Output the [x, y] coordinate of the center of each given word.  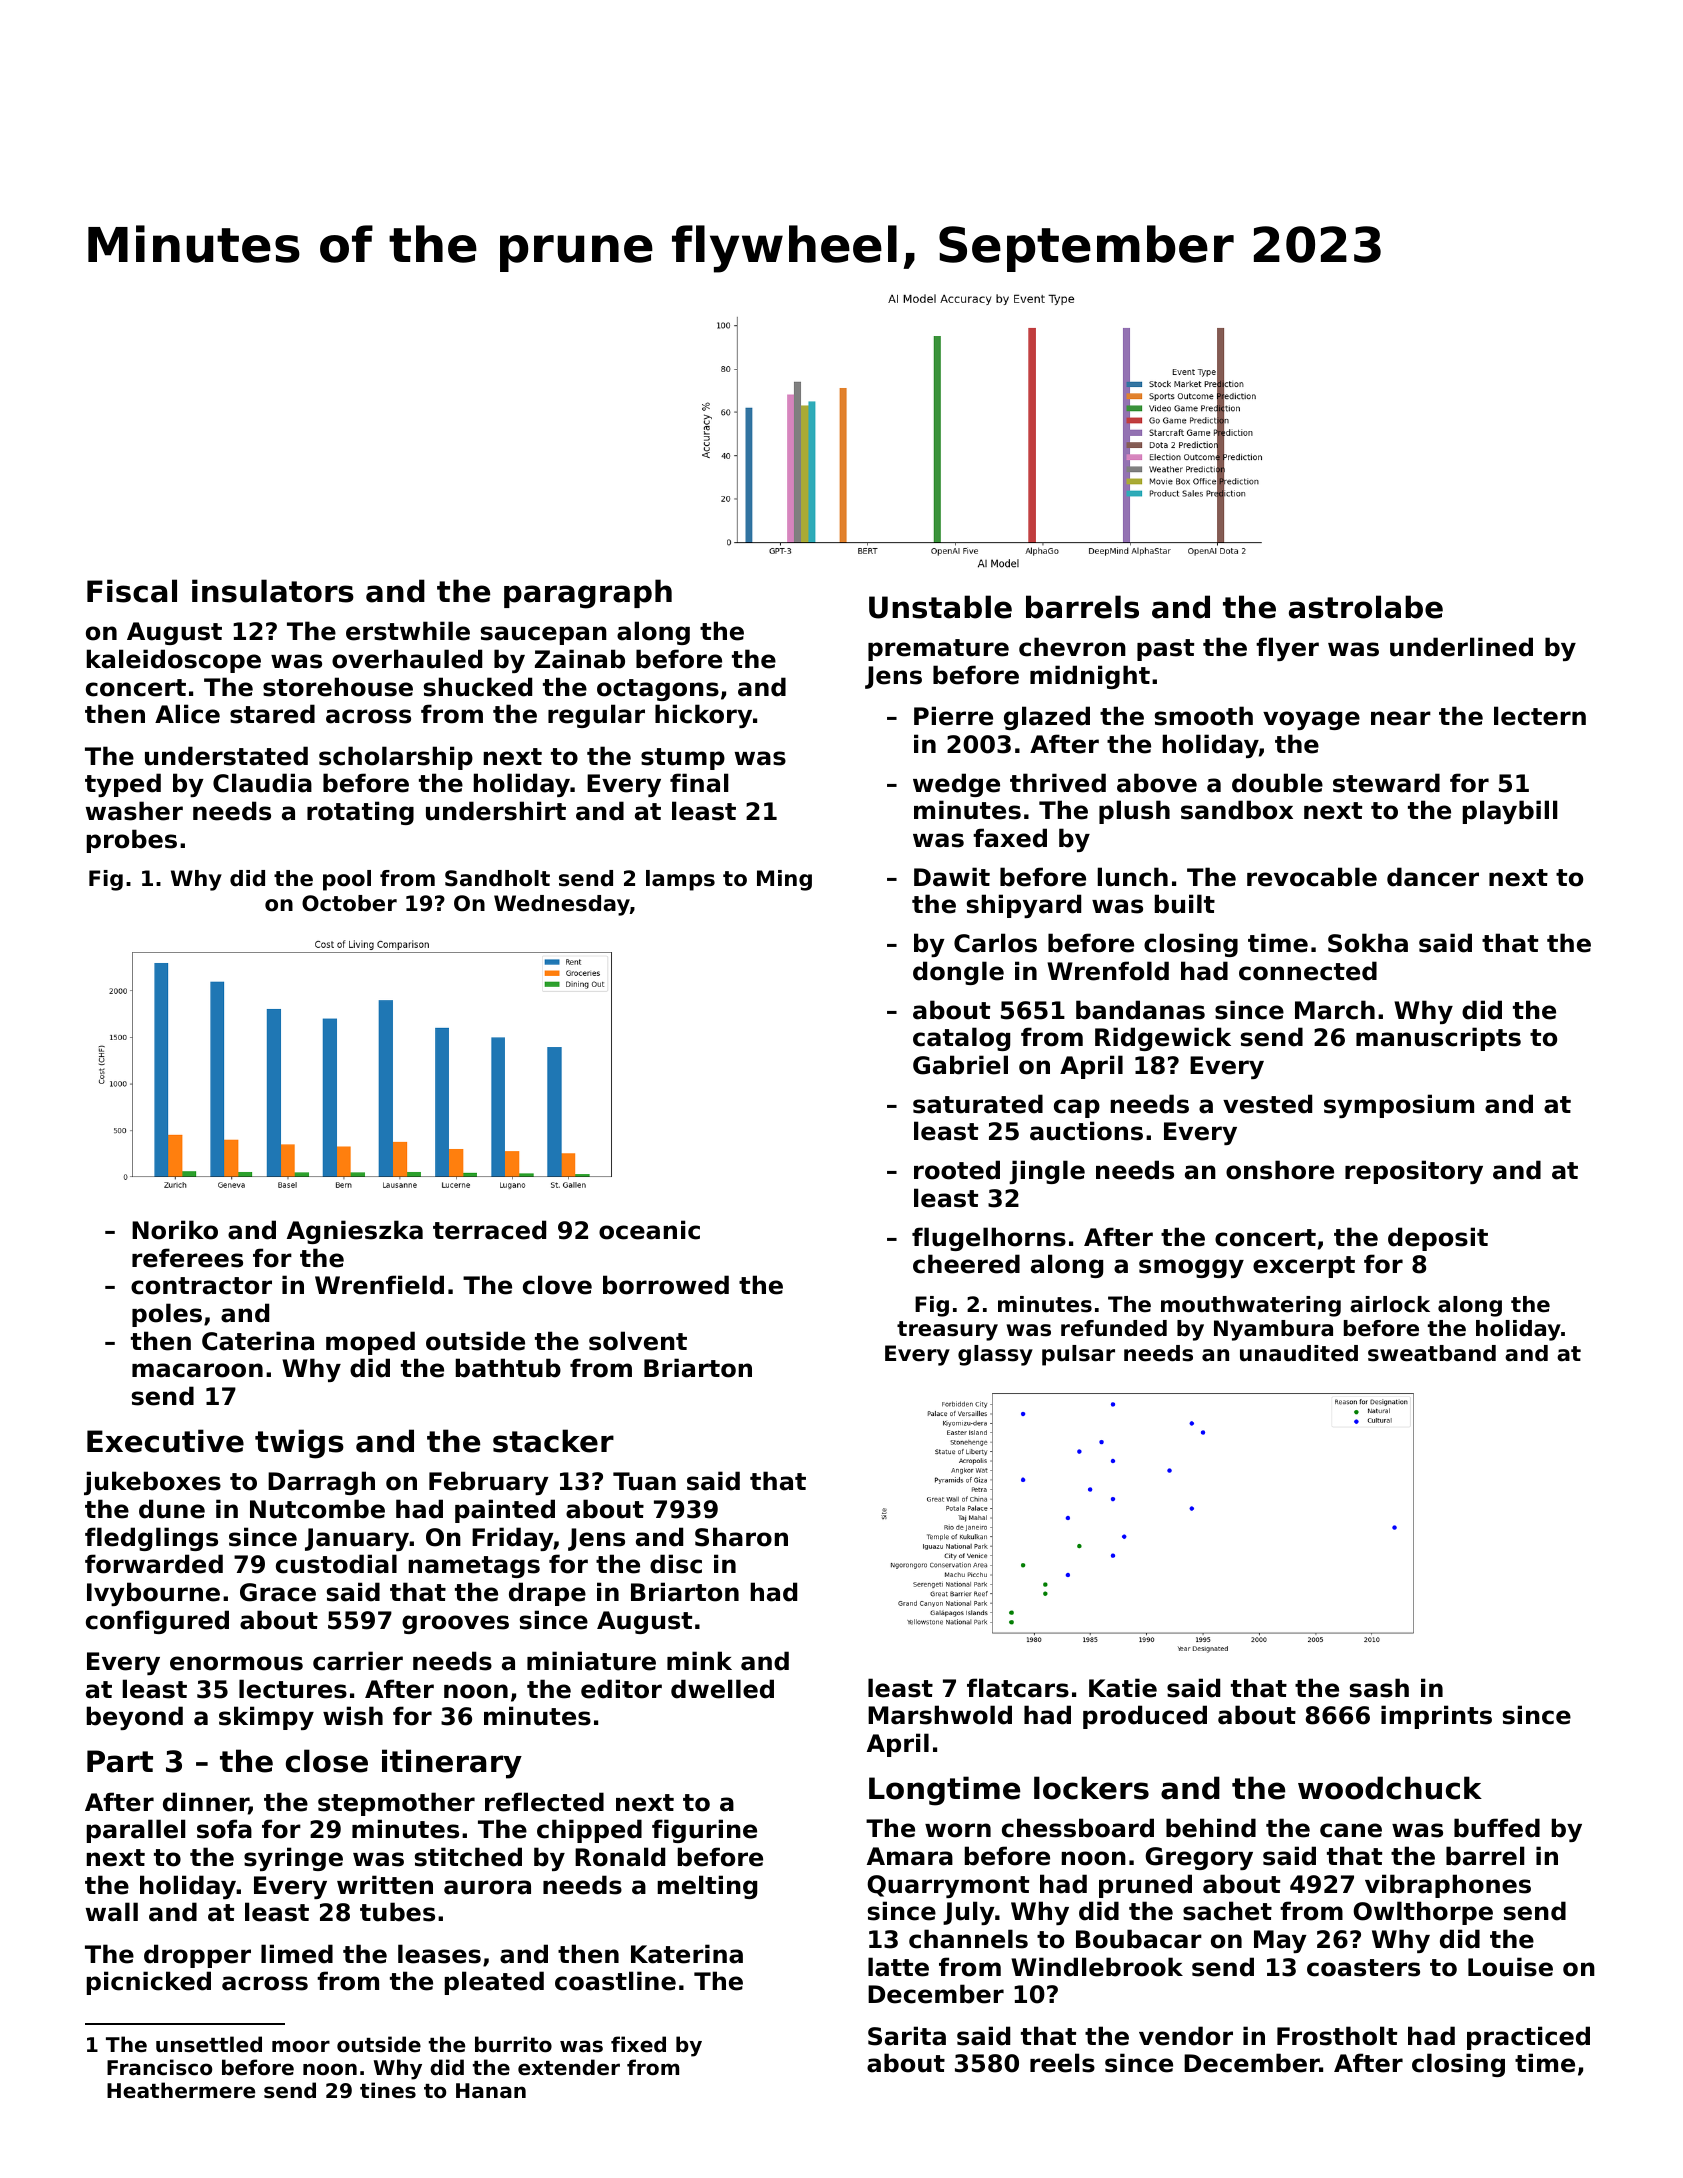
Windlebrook [1097, 1967]
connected [1308, 971]
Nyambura [1273, 1330]
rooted [957, 1170]
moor [301, 2046]
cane [1351, 1830]
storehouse [338, 687]
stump [683, 759]
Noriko [175, 1230]
